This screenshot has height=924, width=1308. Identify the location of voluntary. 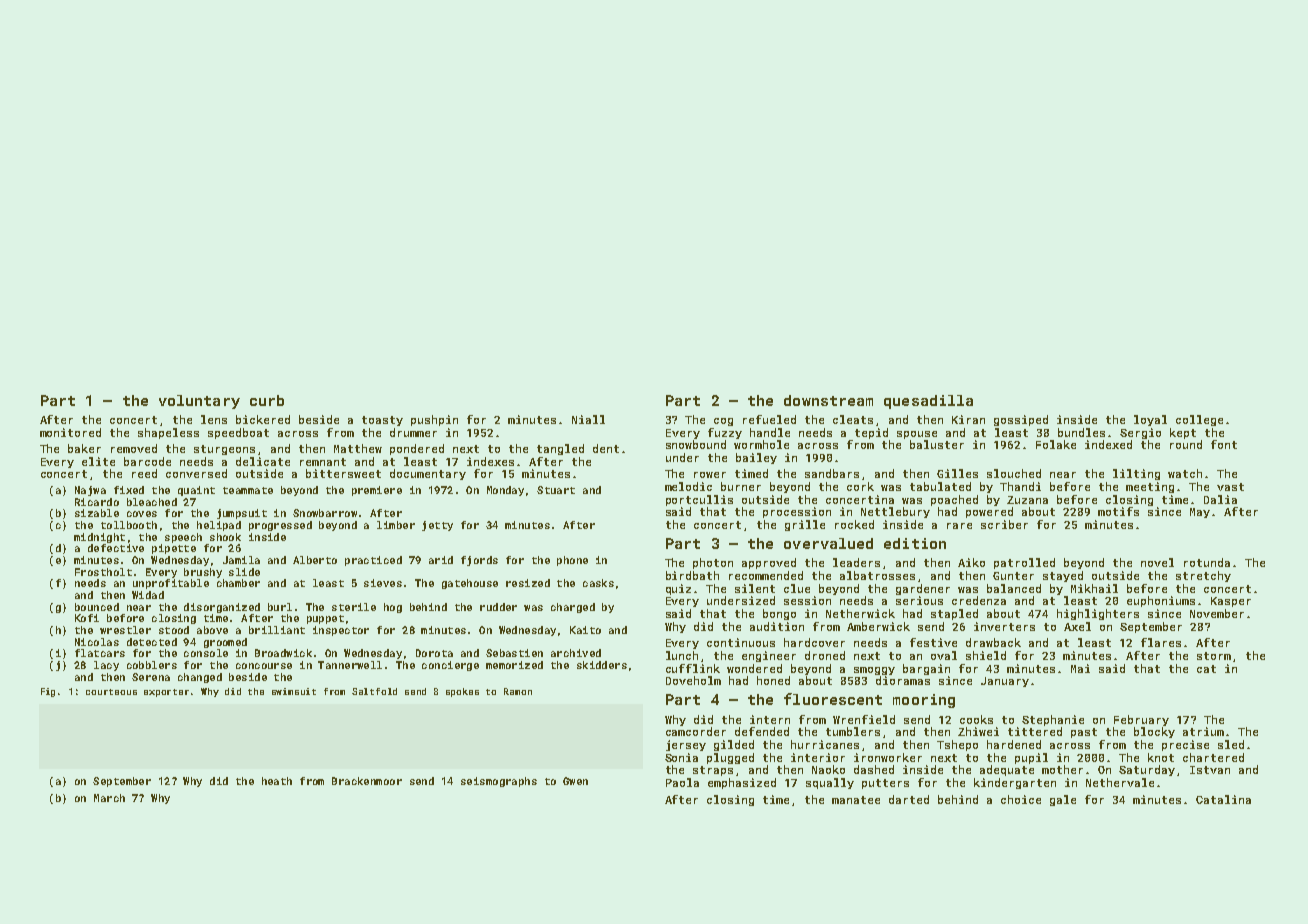
(199, 402).
